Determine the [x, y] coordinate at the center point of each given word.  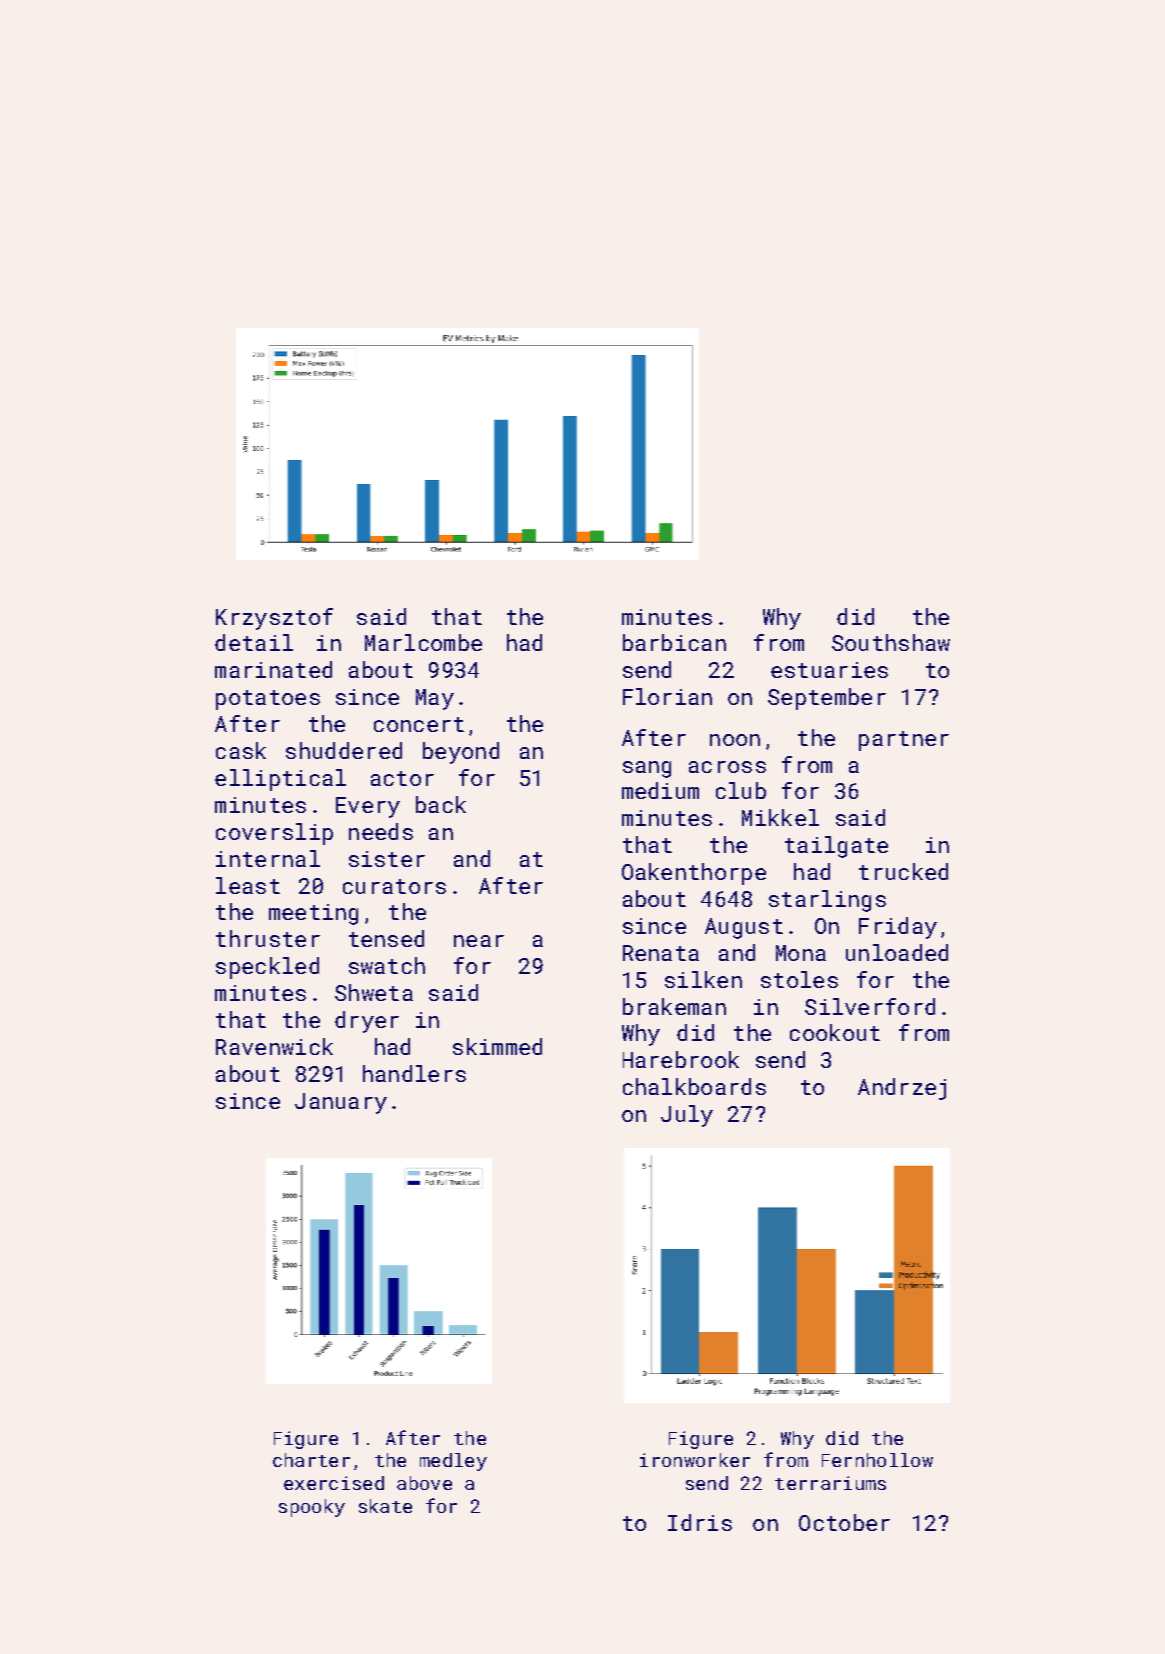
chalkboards [694, 1086]
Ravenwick [274, 1046]
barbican [674, 642]
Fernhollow [877, 1460]
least [248, 885]
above [424, 1483]
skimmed [497, 1046]
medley [453, 1462]
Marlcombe [423, 642]
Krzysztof [274, 619]
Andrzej [902, 1089]
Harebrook [681, 1059]
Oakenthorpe [694, 874]
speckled [267, 968]
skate [385, 1506]
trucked [903, 871]
